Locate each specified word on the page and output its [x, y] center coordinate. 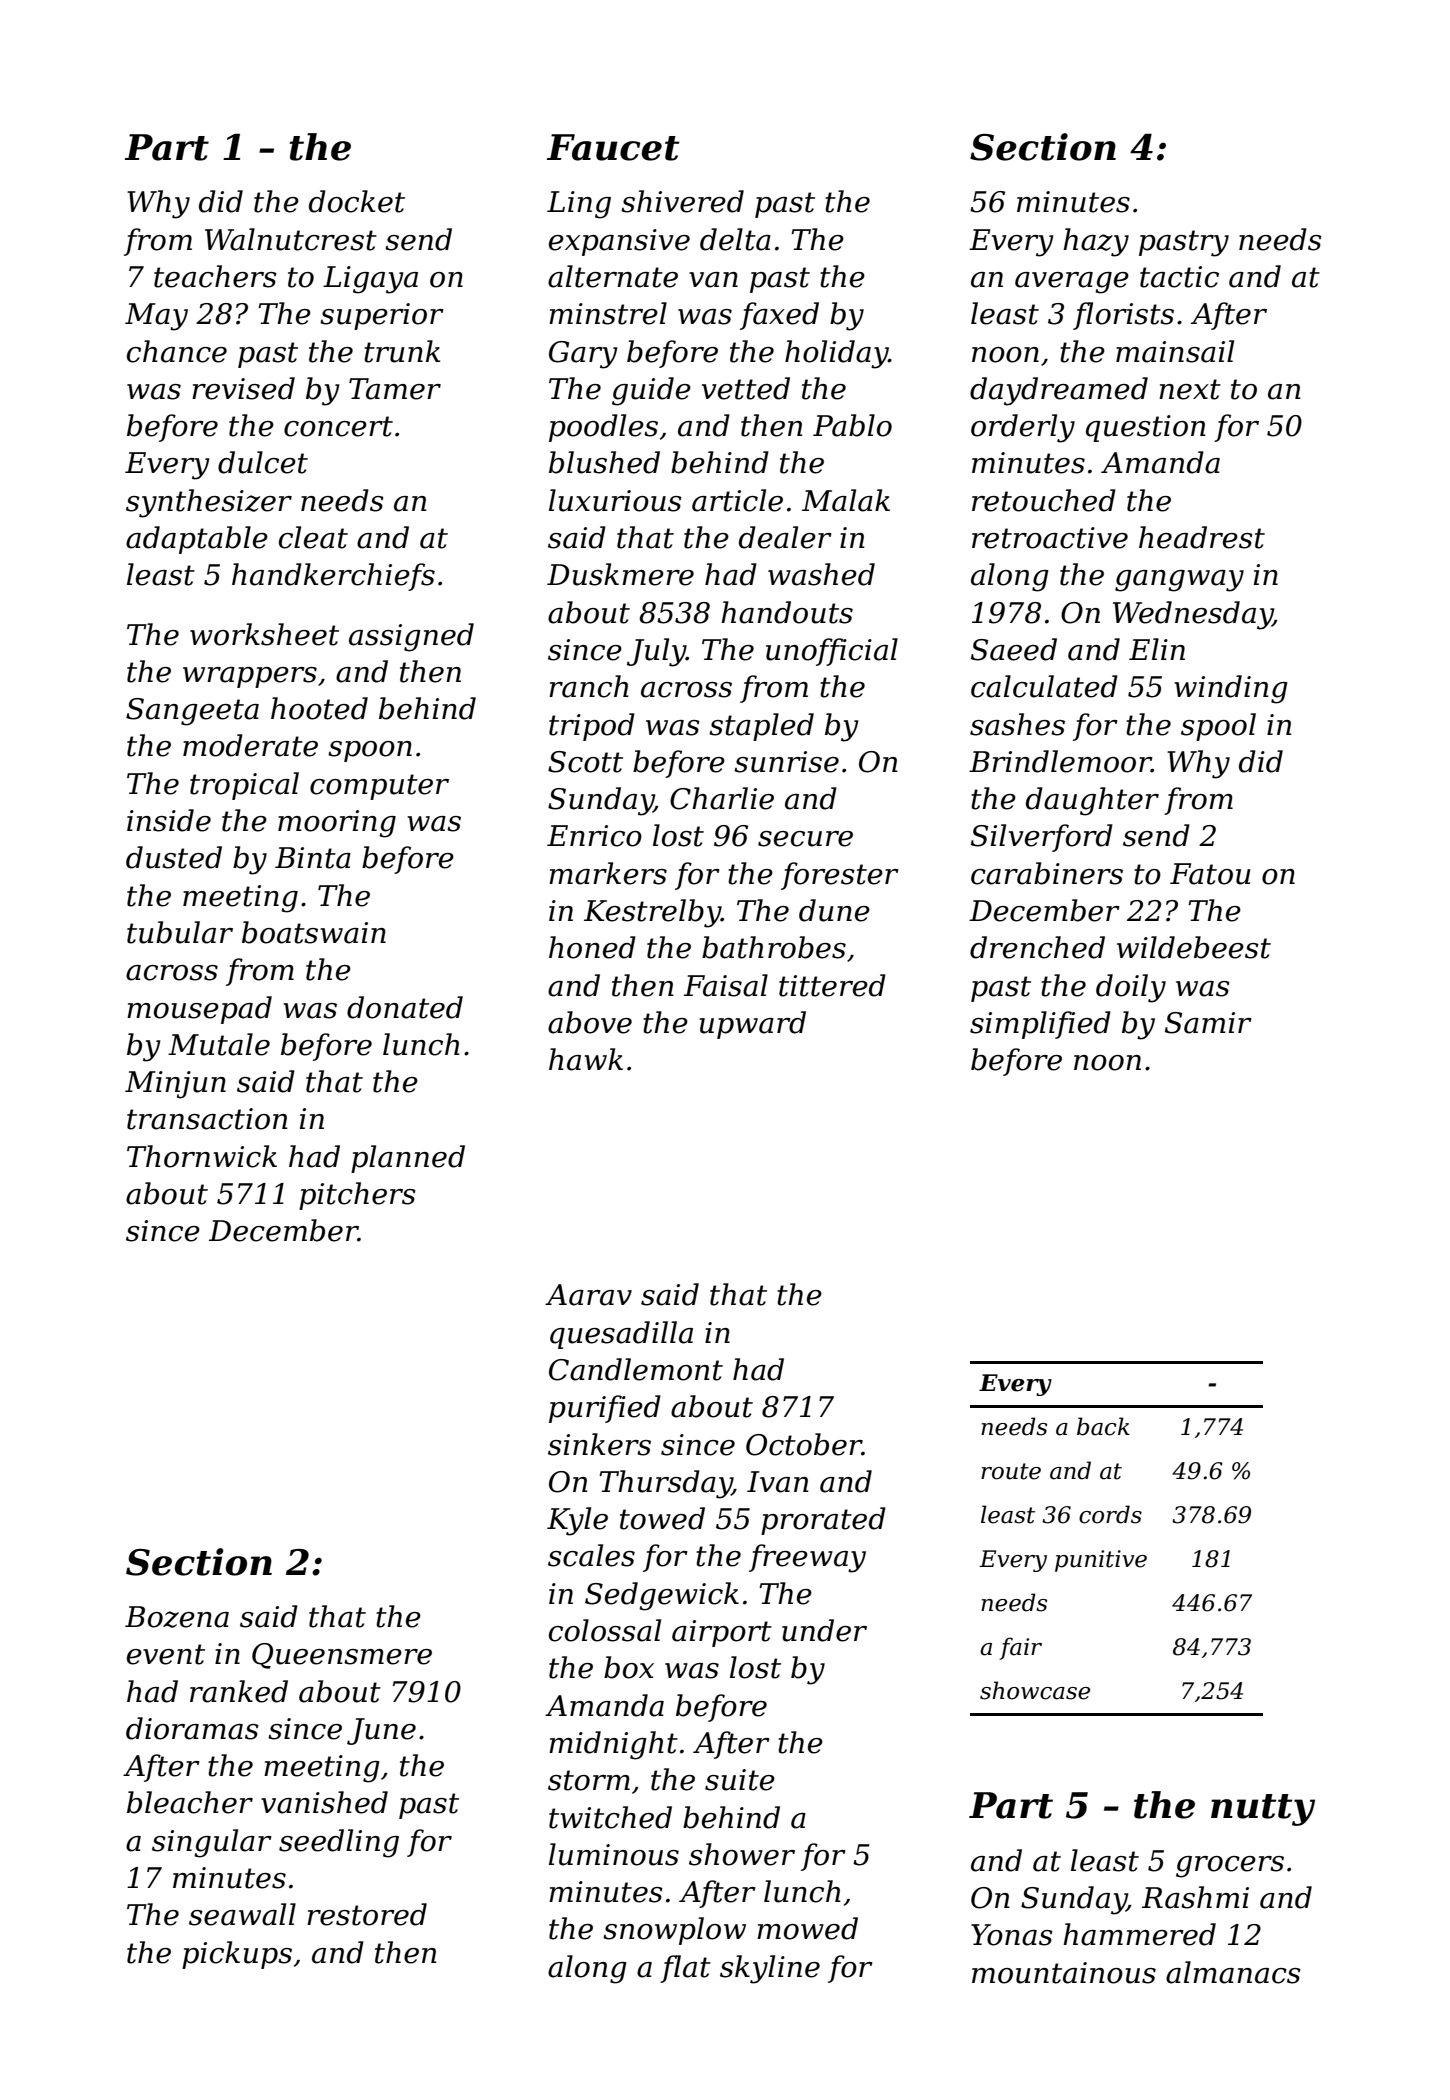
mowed [807, 1928]
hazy [1096, 242]
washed [821, 574]
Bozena [177, 1617]
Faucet [613, 147]
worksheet [264, 634]
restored [367, 1914]
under [824, 1630]
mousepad [199, 1010]
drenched [1037, 947]
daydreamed [1059, 391]
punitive [1101, 1561]
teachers [215, 276]
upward [752, 1025]
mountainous [1064, 1973]
